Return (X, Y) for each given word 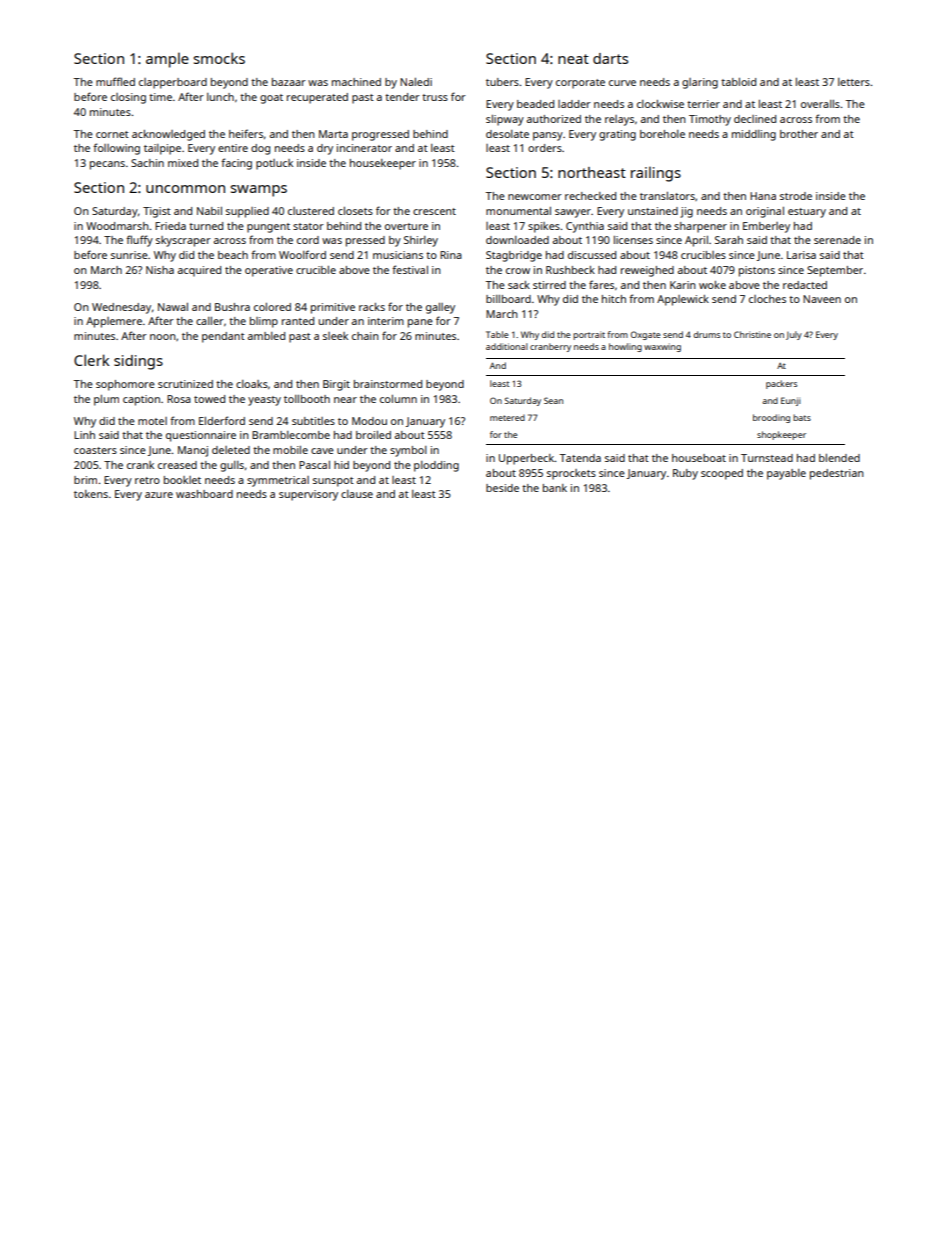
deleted (231, 450)
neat (573, 59)
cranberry (550, 347)
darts (610, 58)
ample (167, 60)
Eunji (791, 401)
